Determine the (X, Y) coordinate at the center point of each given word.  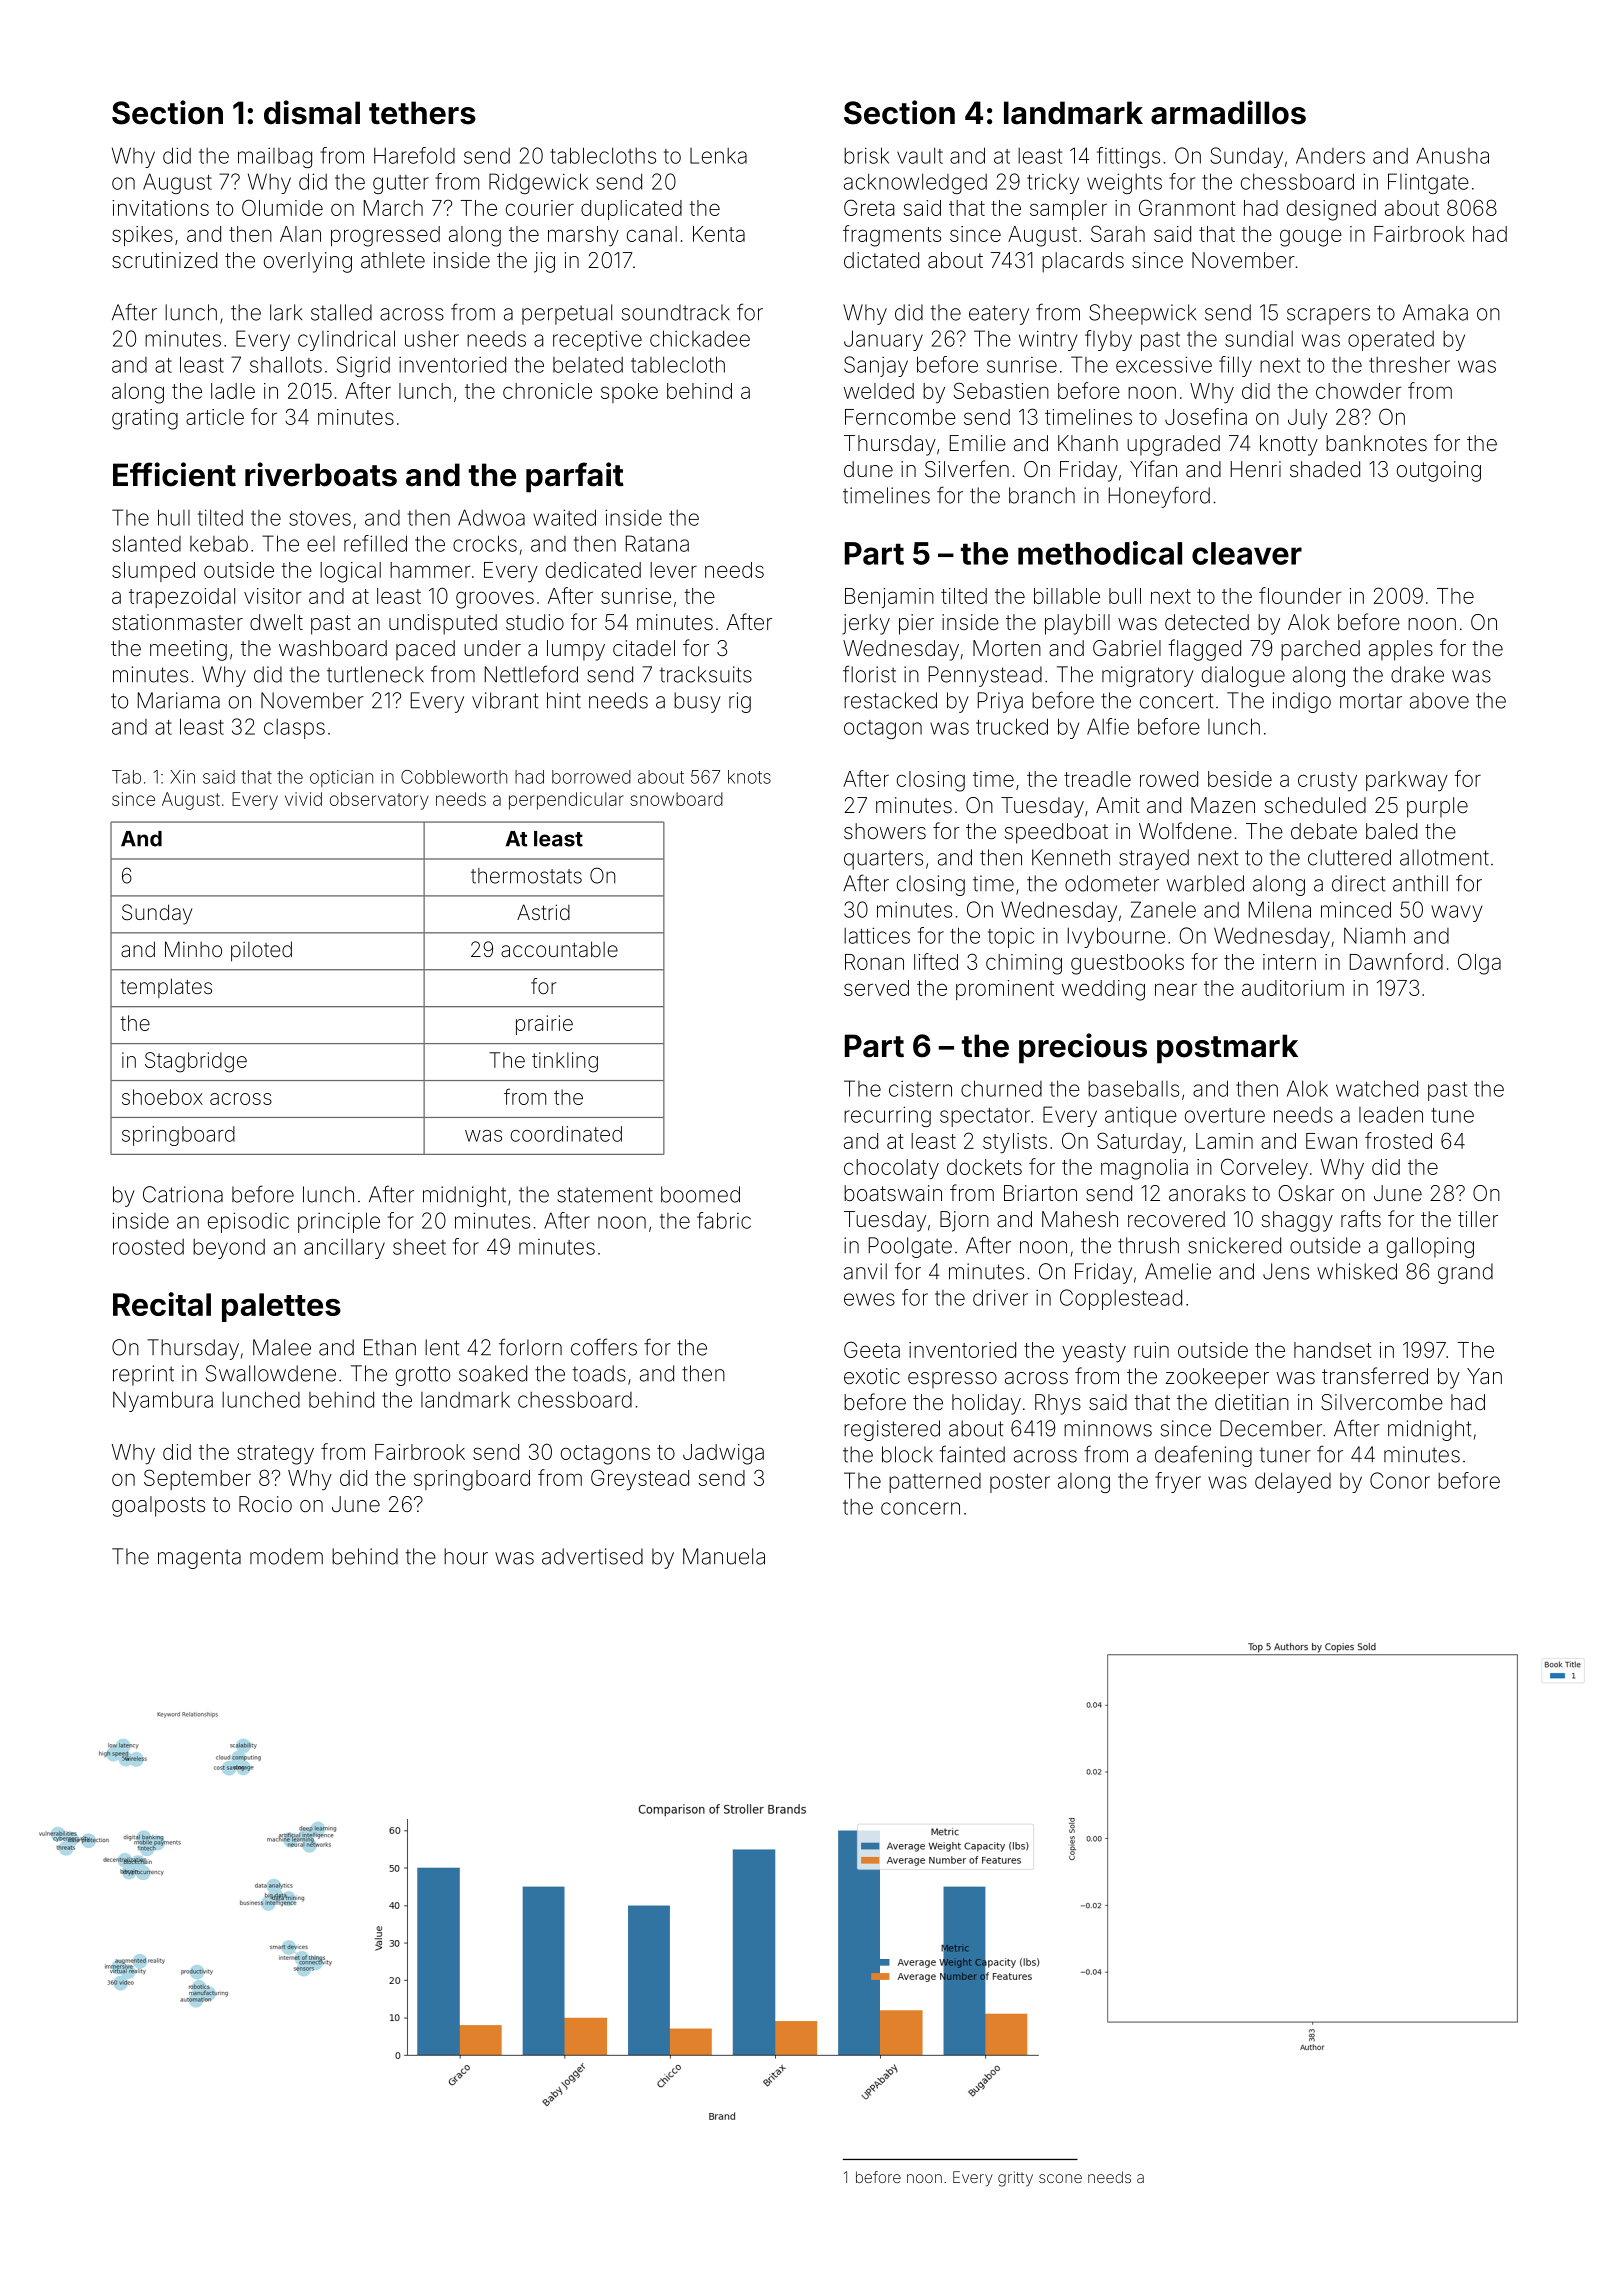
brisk (866, 155)
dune (868, 469)
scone (1060, 2178)
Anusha (1452, 155)
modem (286, 1556)
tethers (422, 113)
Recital (162, 1304)
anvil (865, 1271)
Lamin (1224, 1141)
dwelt (276, 622)
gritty (1015, 2179)
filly (1235, 366)
